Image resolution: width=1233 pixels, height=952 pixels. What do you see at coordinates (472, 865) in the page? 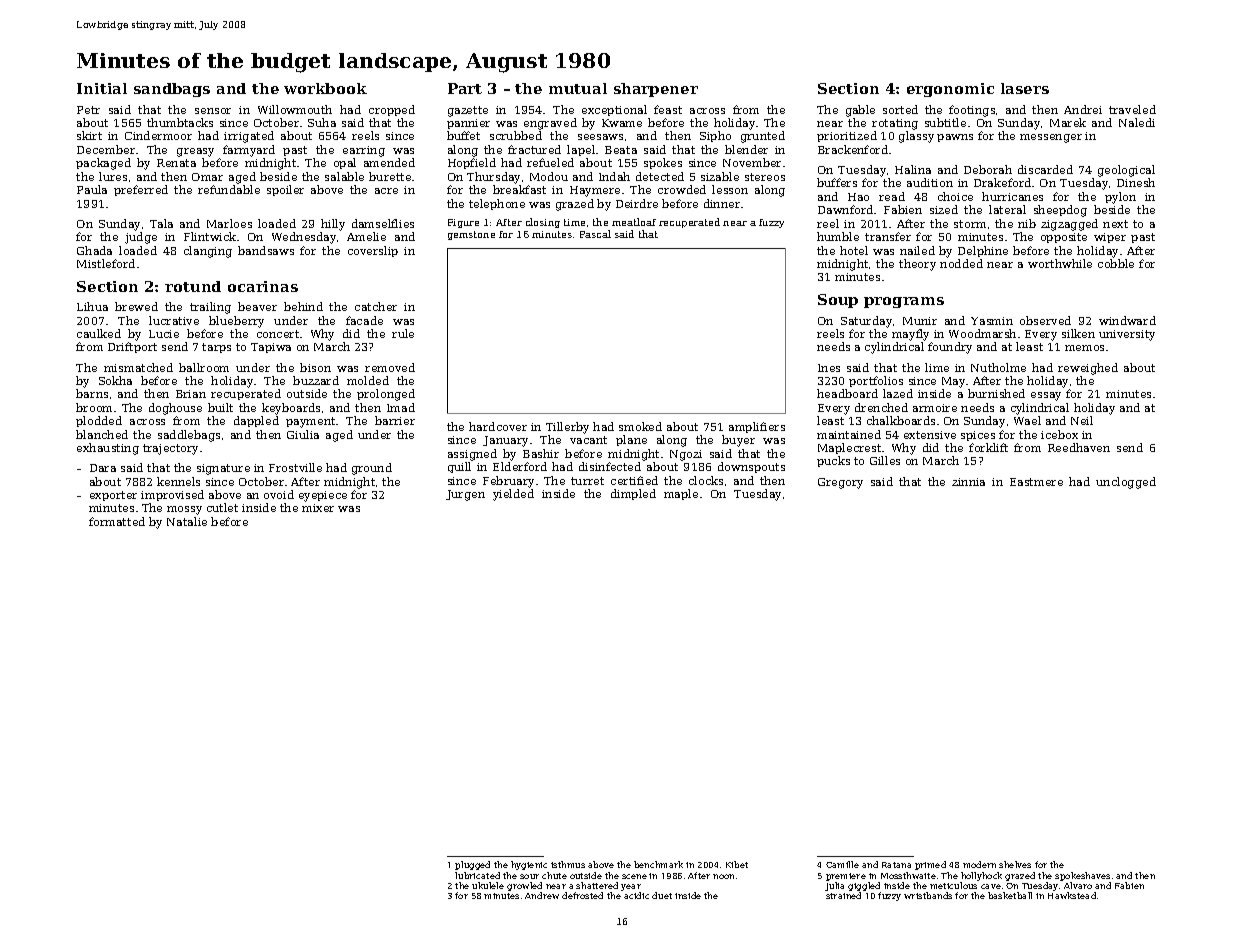
I see `plugged` at bounding box center [472, 865].
